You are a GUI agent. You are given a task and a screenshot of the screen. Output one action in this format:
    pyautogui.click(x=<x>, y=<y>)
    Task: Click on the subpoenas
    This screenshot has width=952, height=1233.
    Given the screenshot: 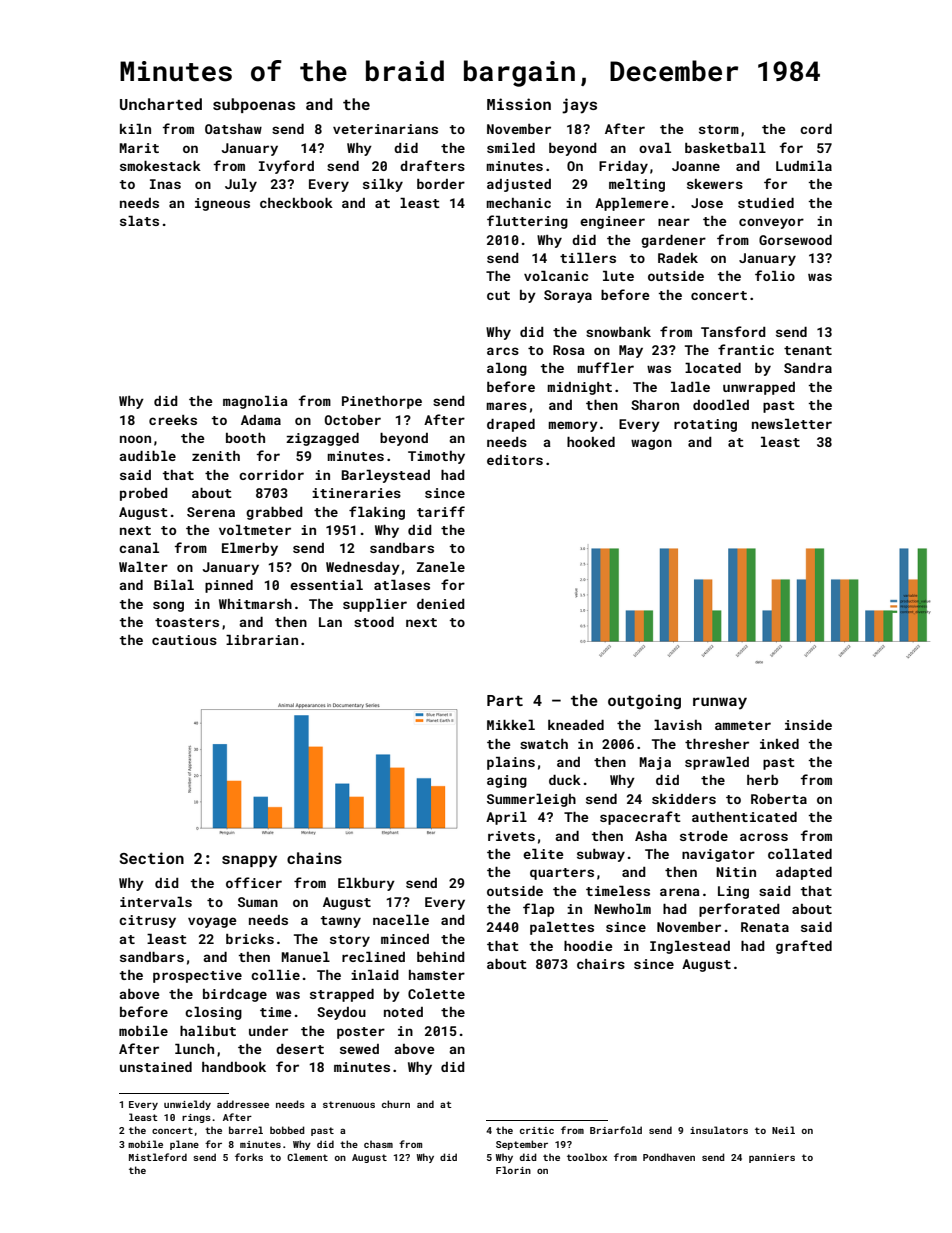 What is the action you would take?
    pyautogui.click(x=254, y=105)
